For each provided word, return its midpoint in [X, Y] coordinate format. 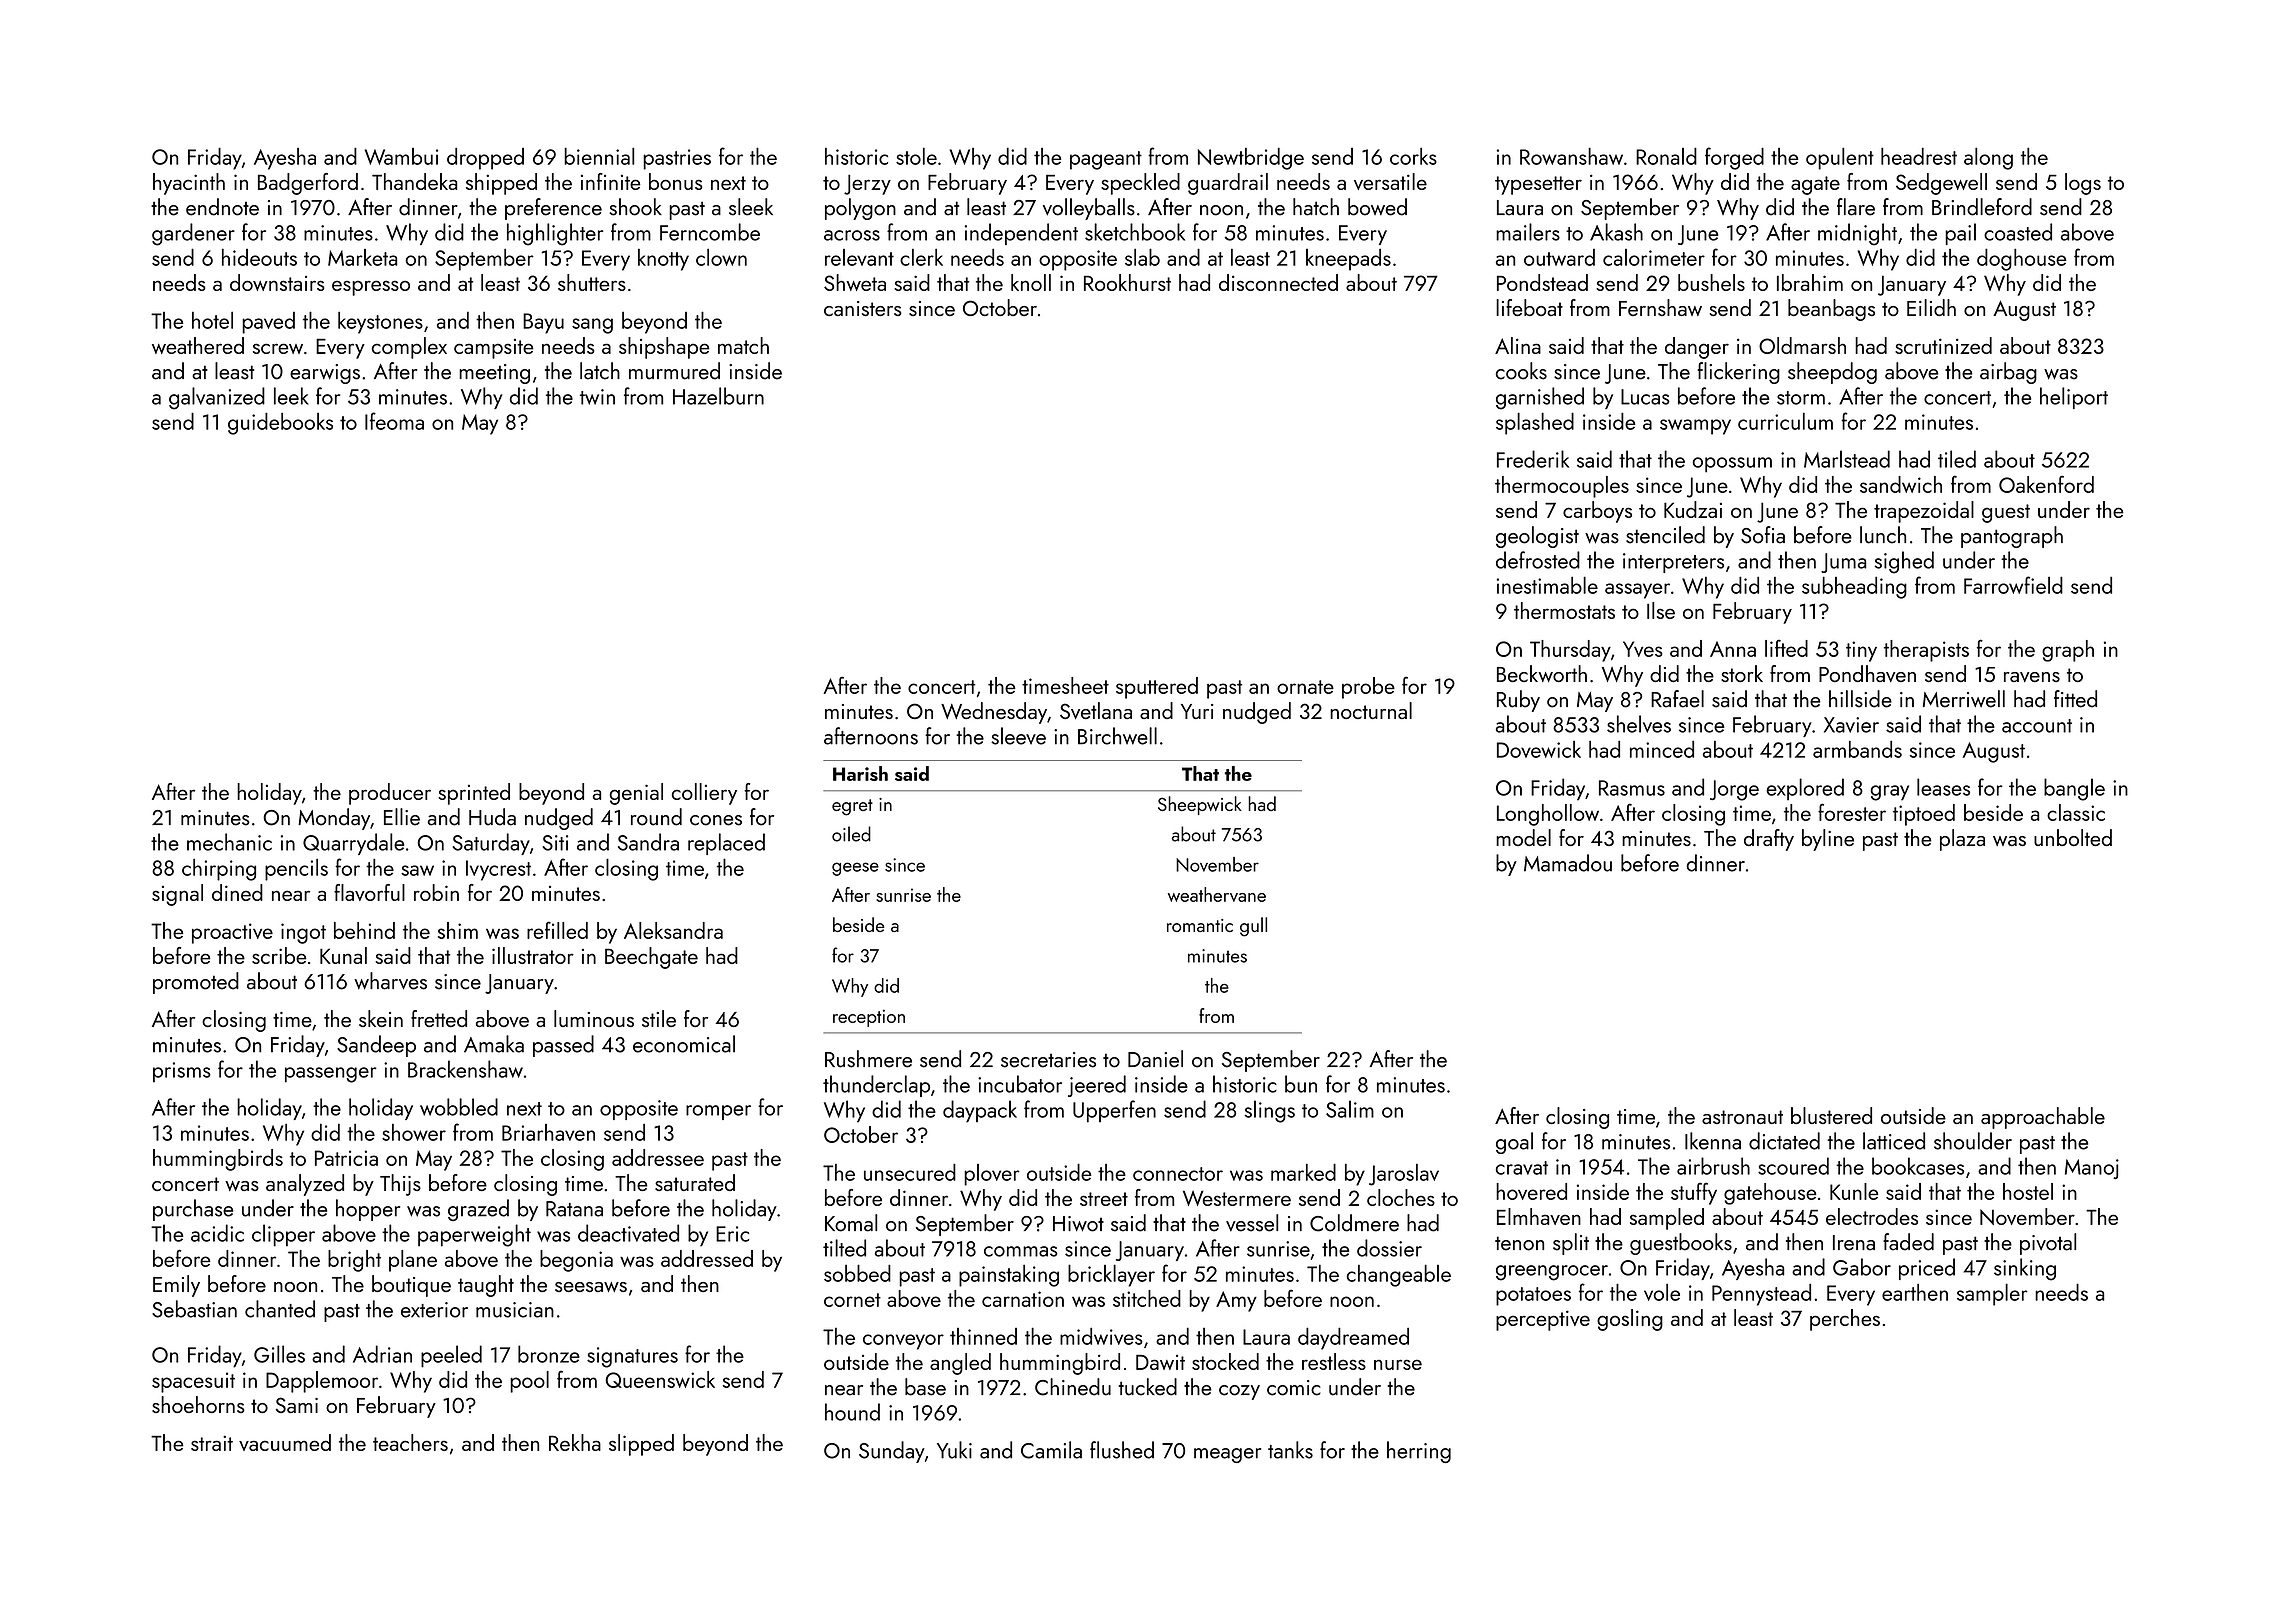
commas [1021, 1251]
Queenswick [660, 1379]
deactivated [628, 1233]
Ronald [1666, 156]
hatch [1316, 207]
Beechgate [651, 958]
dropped [485, 159]
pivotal [2048, 1244]
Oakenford [2046, 484]
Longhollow [1548, 815]
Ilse [1661, 610]
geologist [1537, 537]
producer [390, 794]
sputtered [1157, 688]
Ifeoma [394, 421]
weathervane [1217, 894]
